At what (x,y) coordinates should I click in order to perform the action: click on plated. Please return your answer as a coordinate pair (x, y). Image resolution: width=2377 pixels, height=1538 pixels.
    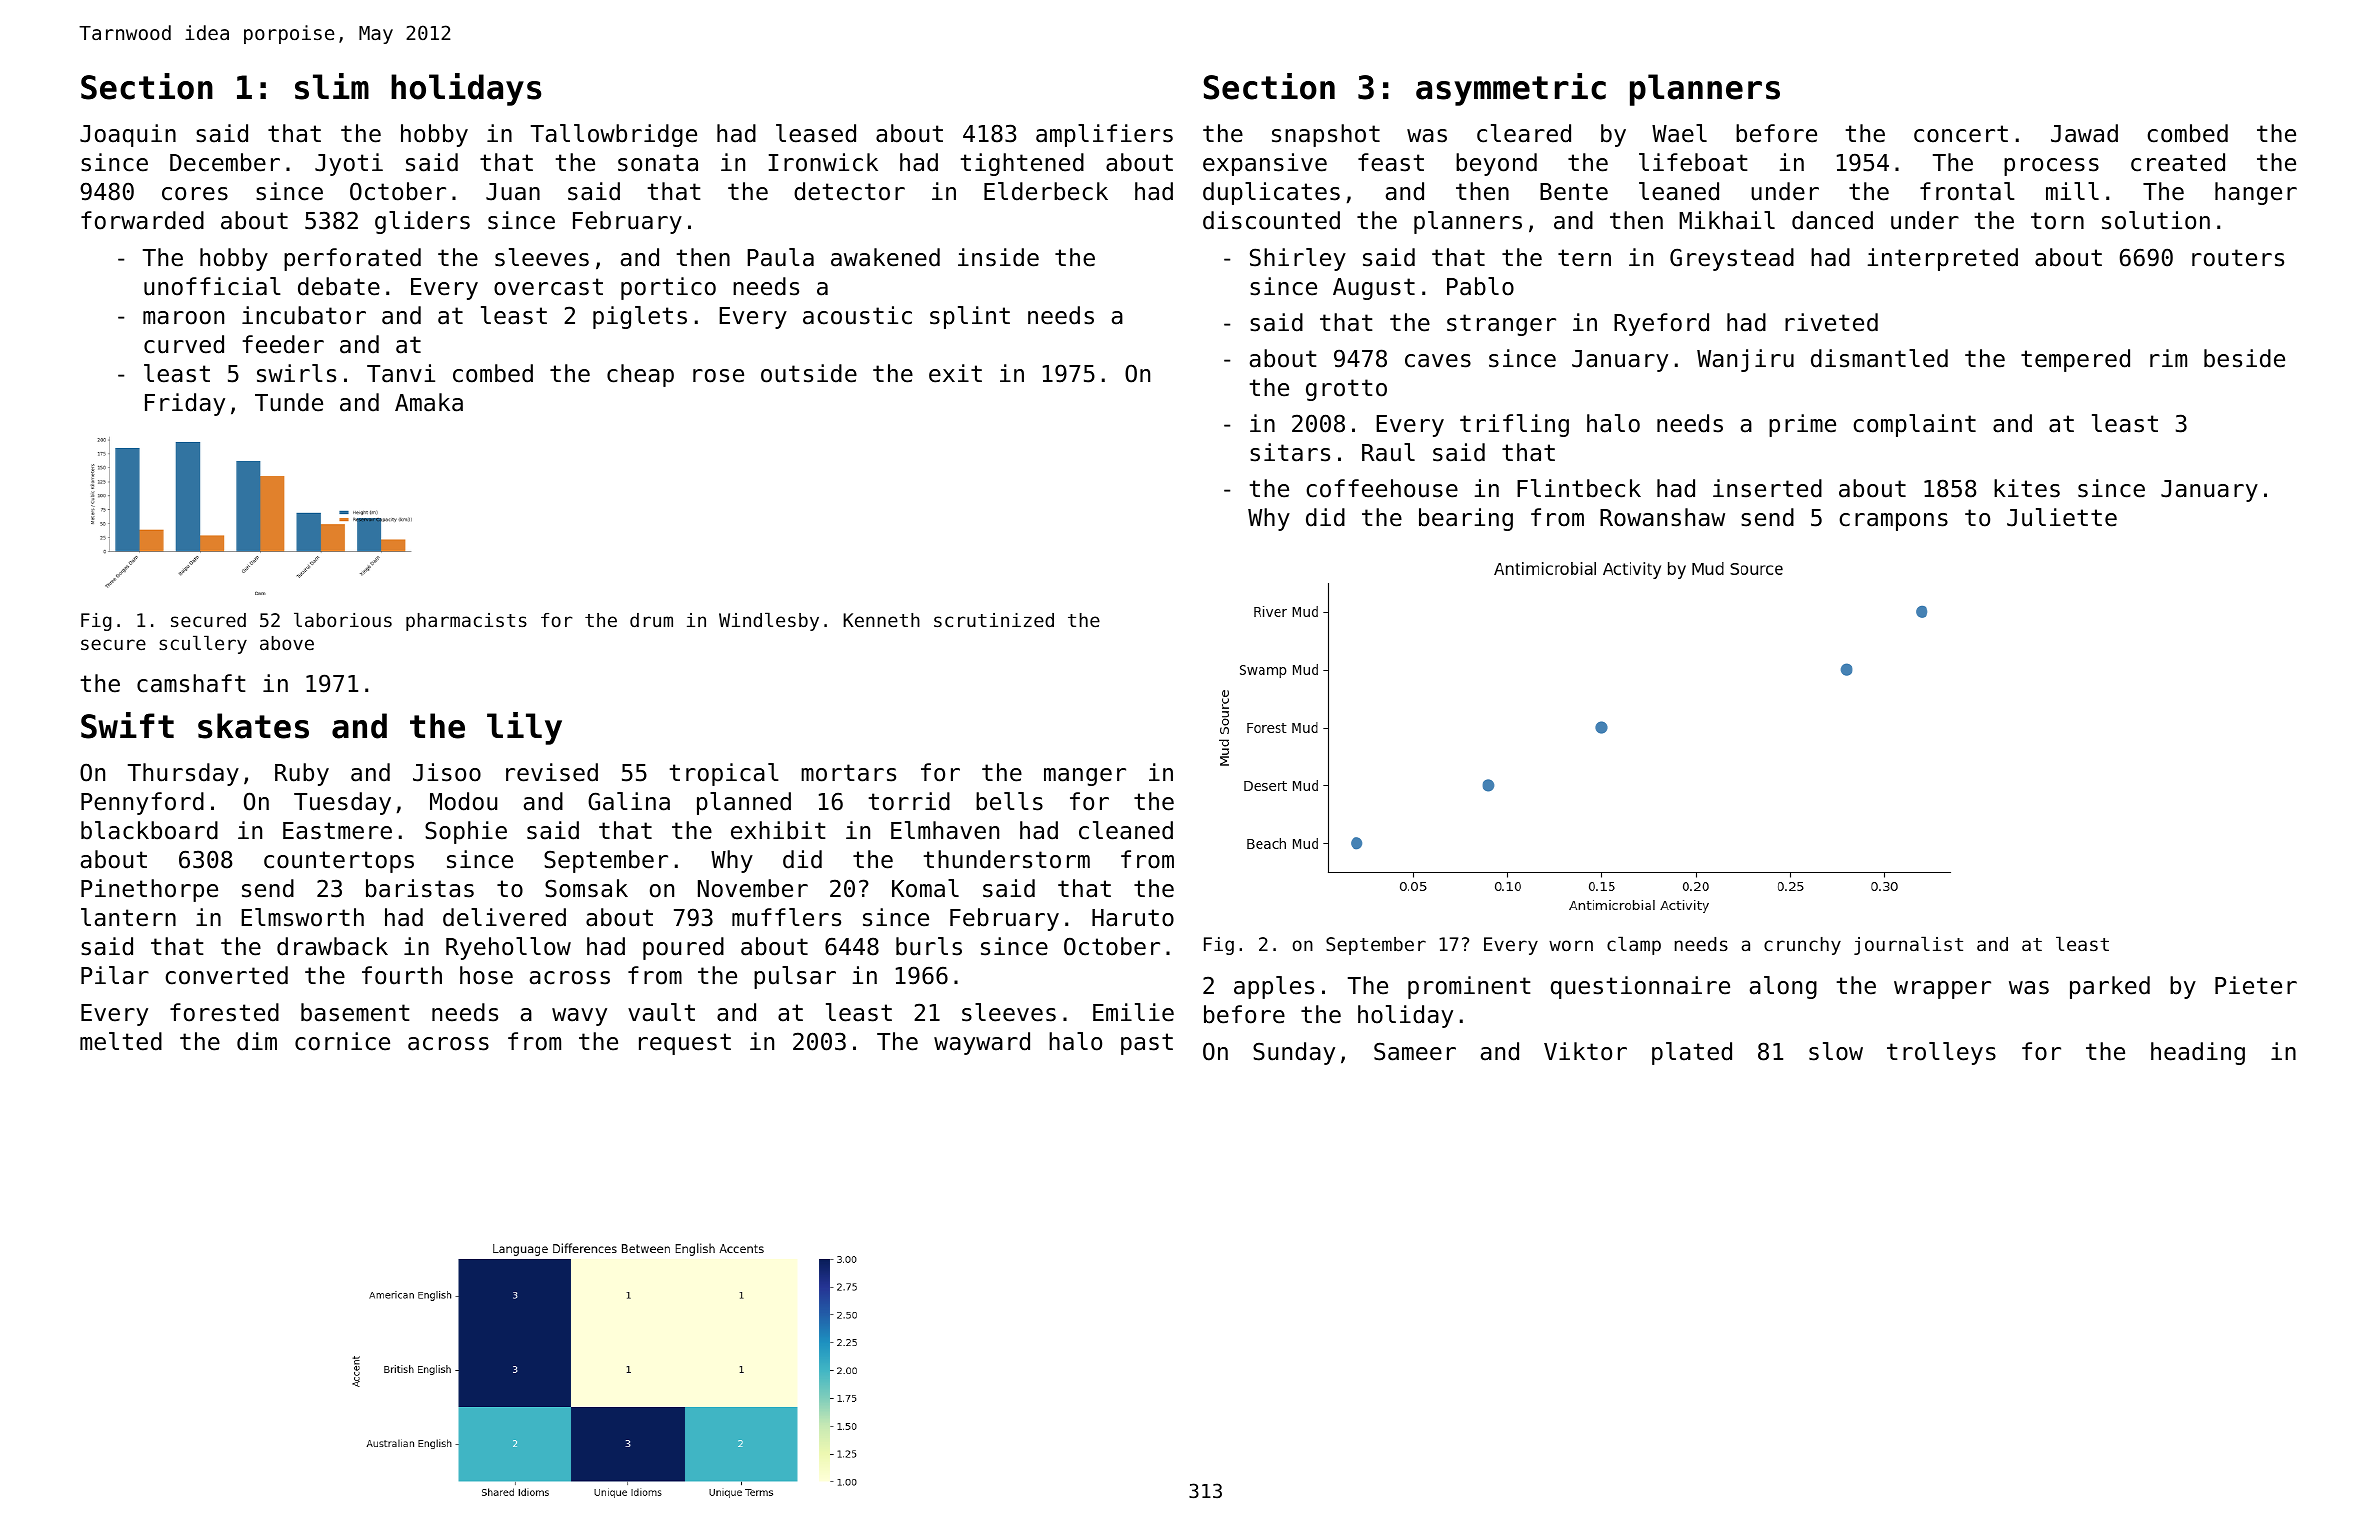
    Looking at the image, I should click on (1692, 1053).
